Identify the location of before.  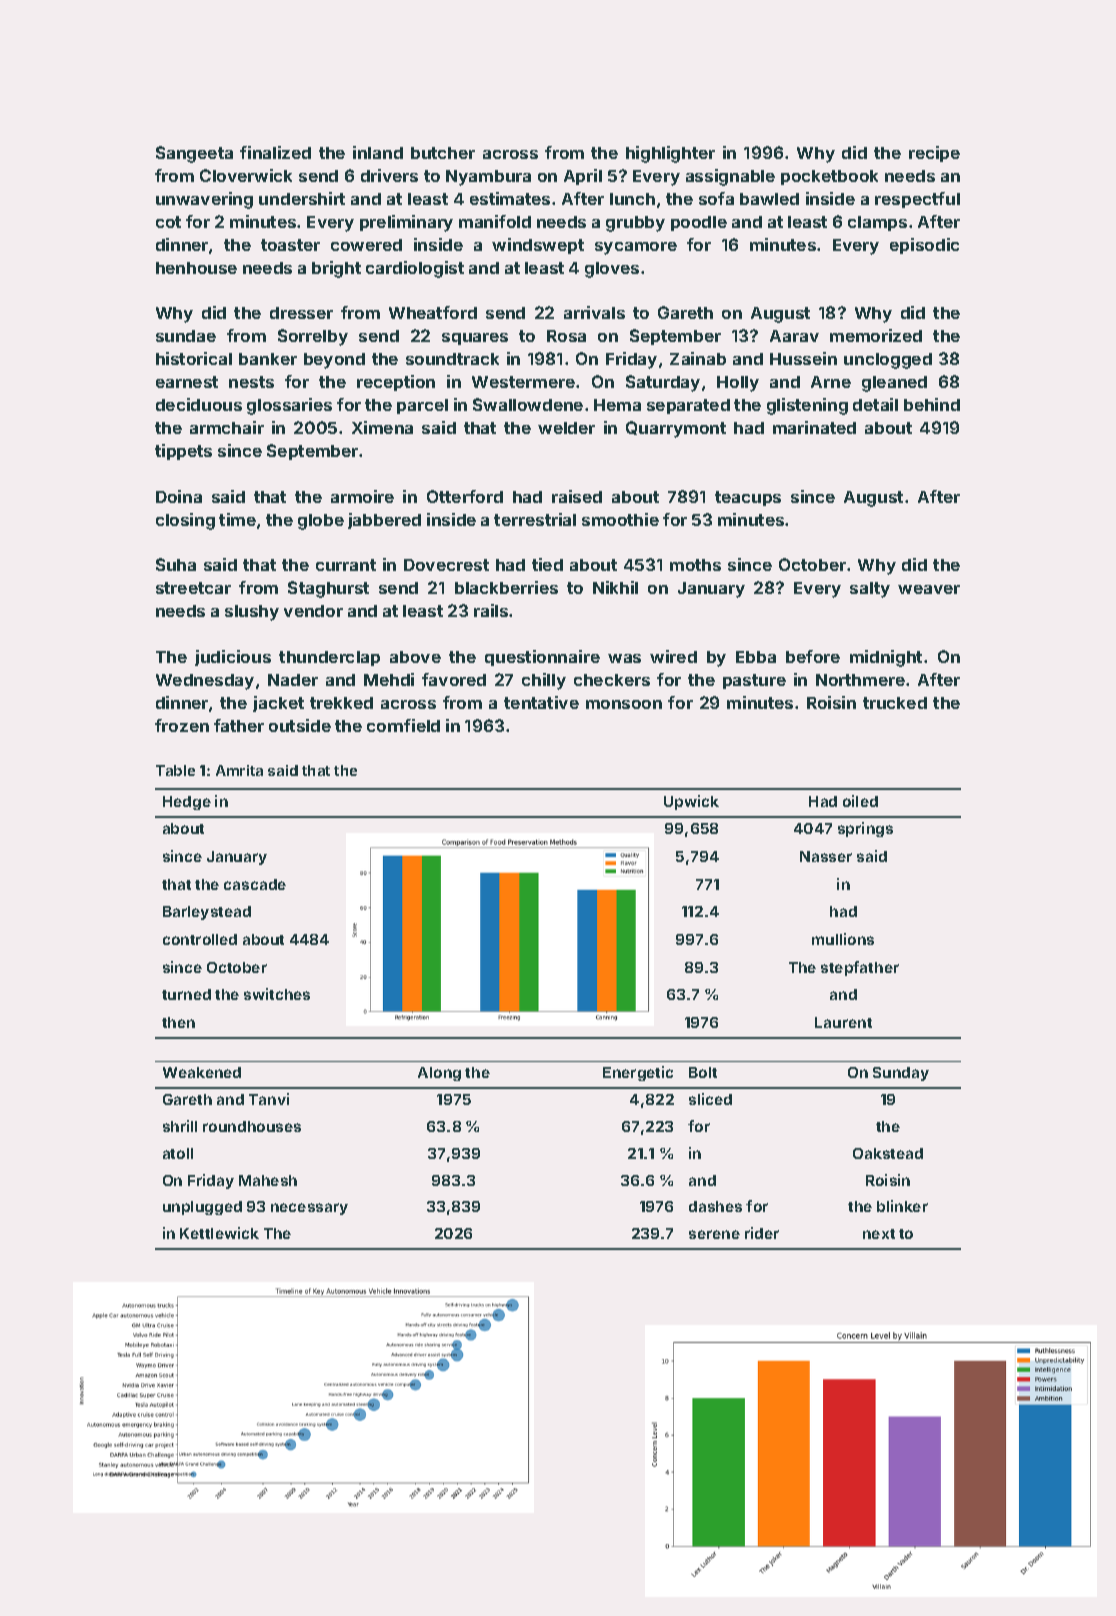
(813, 656).
